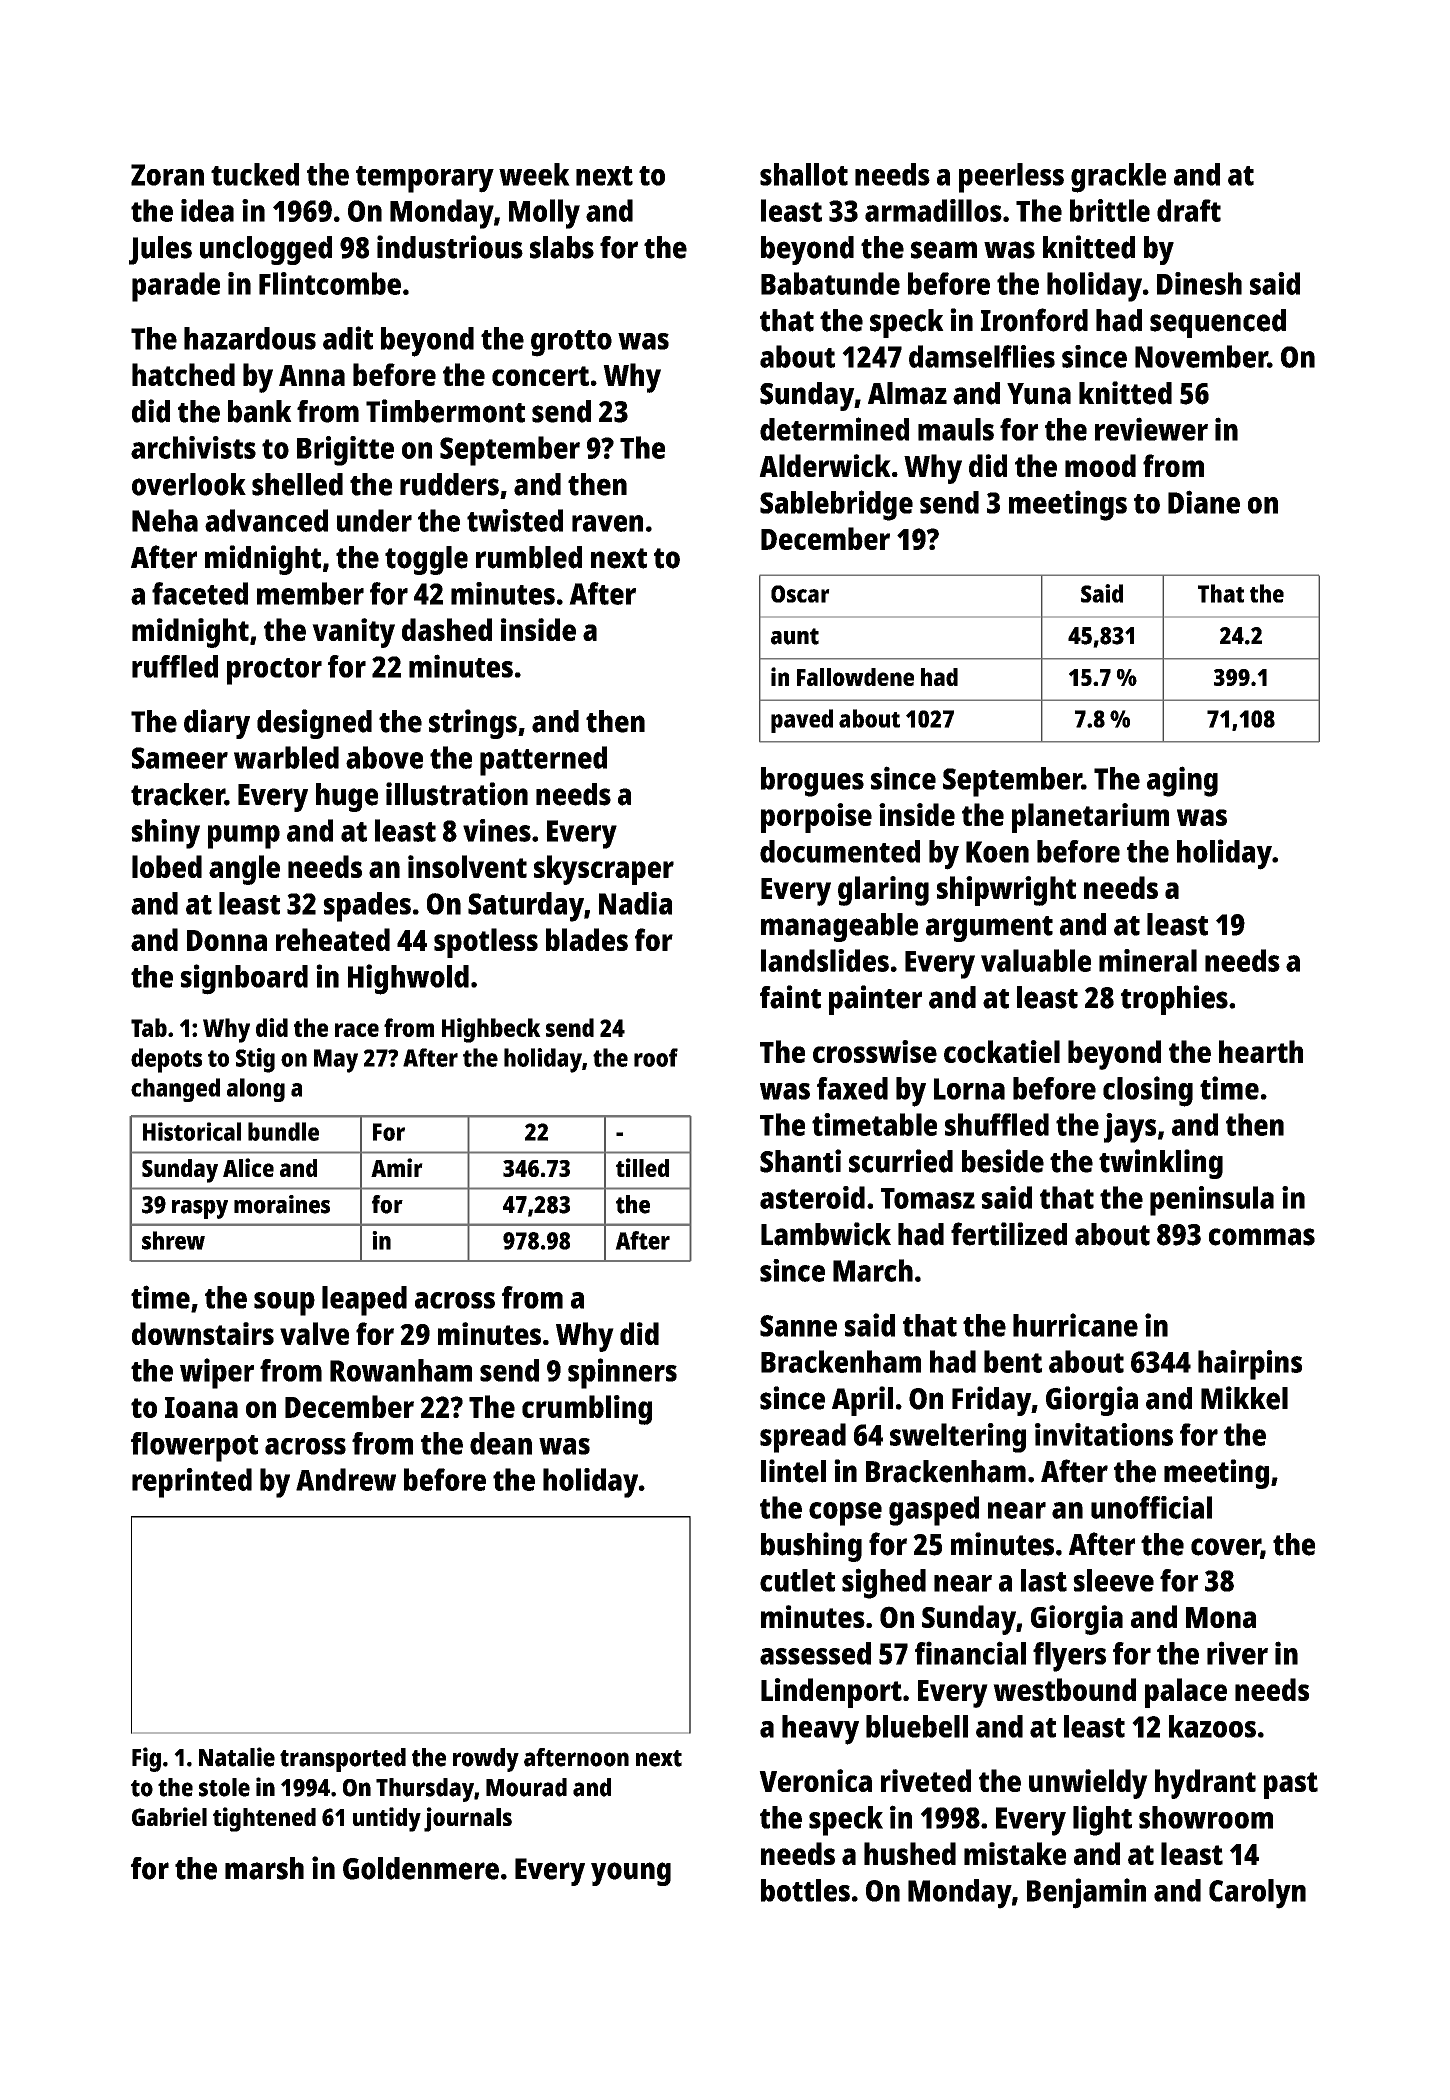 This document has width=1450, height=2100. What do you see at coordinates (425, 179) in the document?
I see `temporary` at bounding box center [425, 179].
